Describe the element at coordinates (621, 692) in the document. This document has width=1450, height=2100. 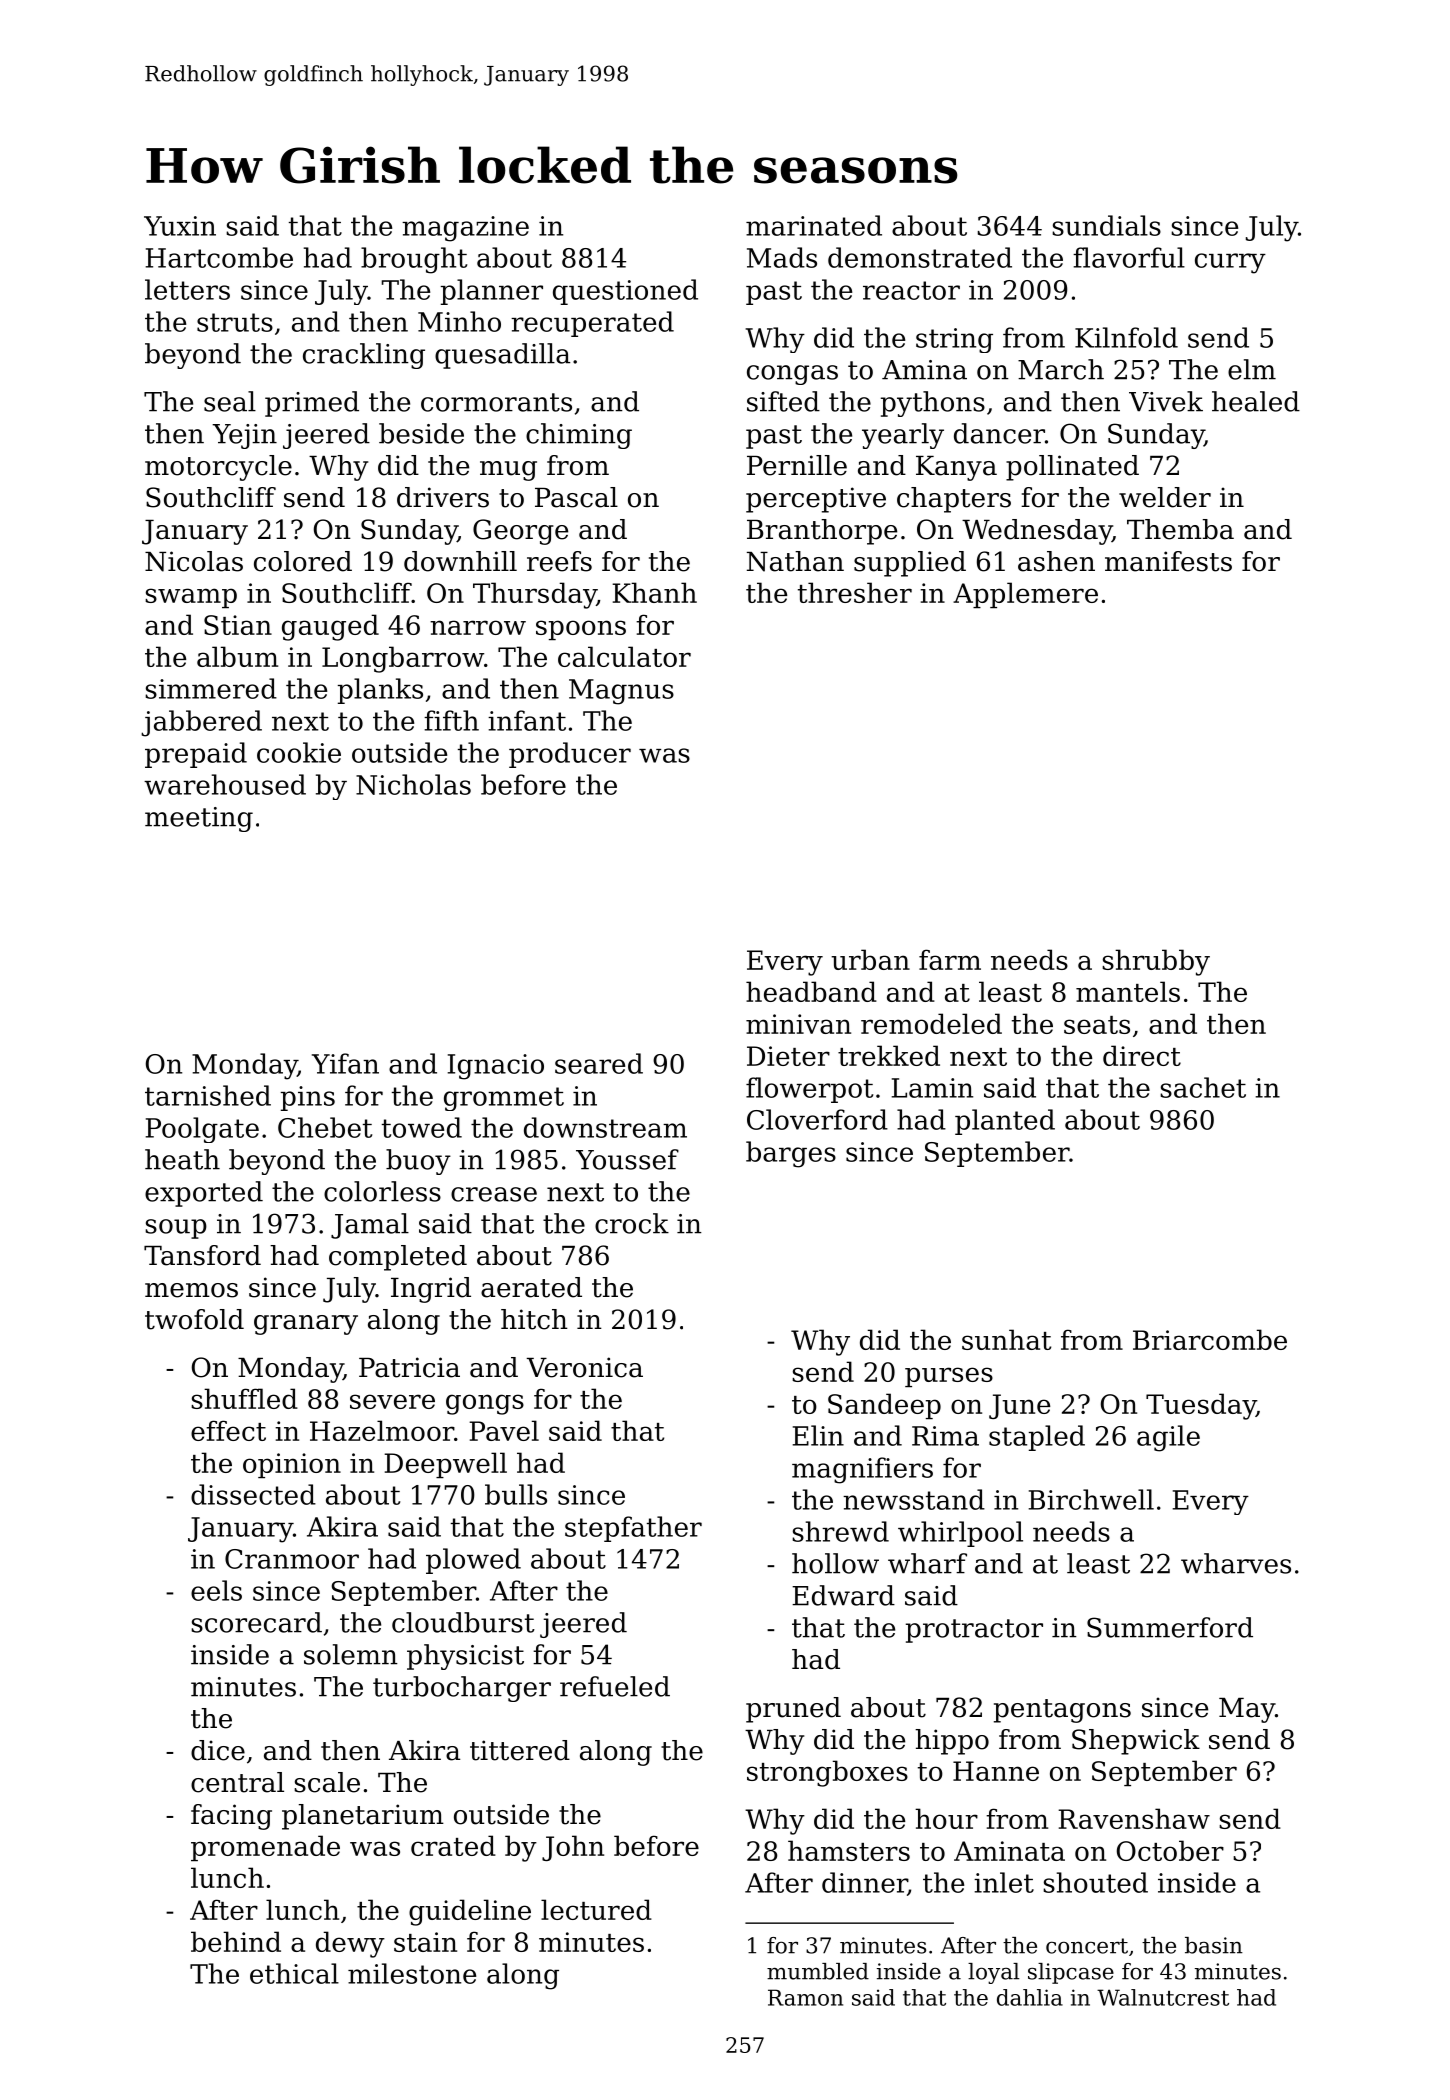
I see `Magnus` at that location.
